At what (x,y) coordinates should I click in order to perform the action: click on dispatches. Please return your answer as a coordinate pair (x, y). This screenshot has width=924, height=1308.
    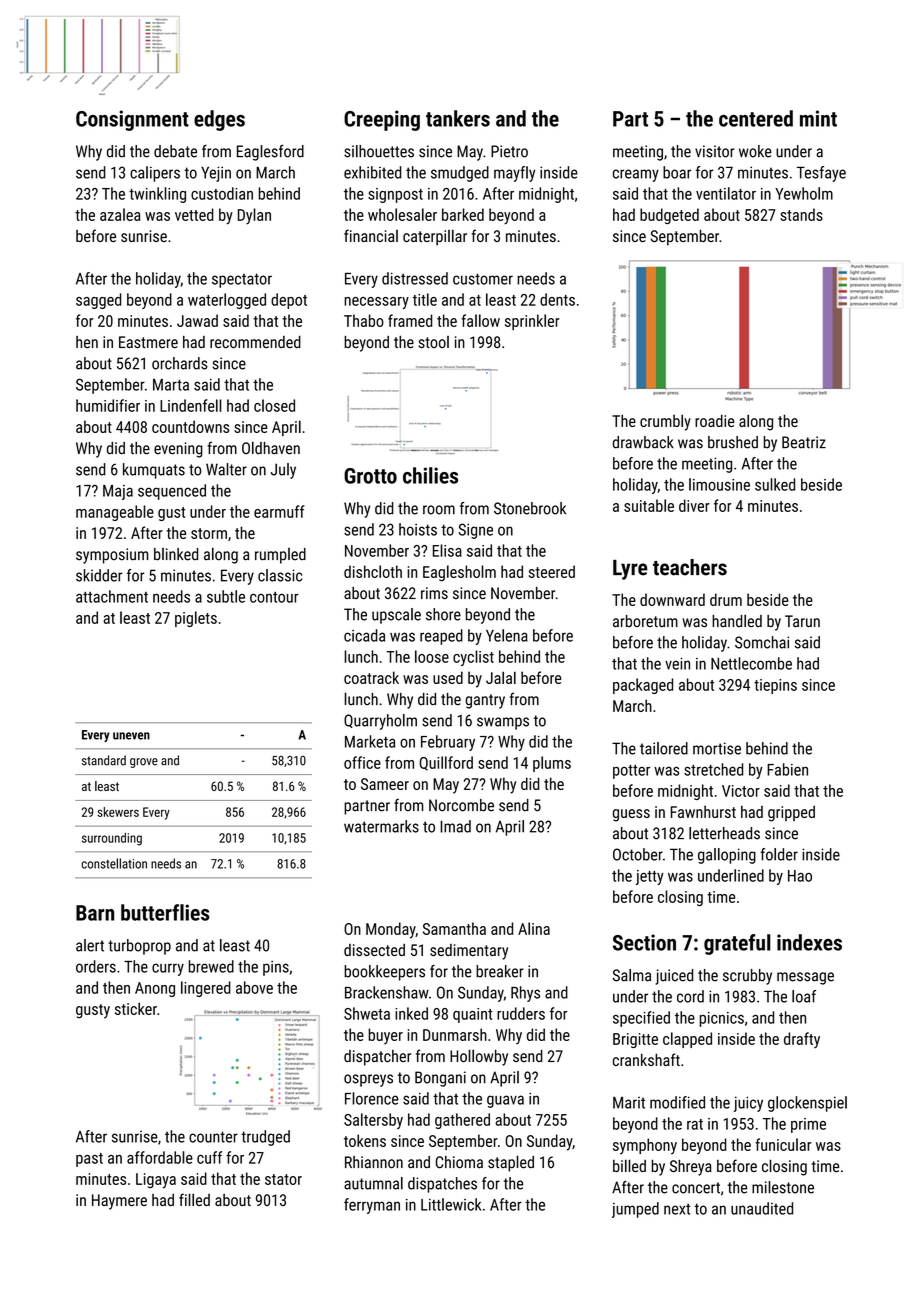
    Looking at the image, I should click on (442, 1185).
